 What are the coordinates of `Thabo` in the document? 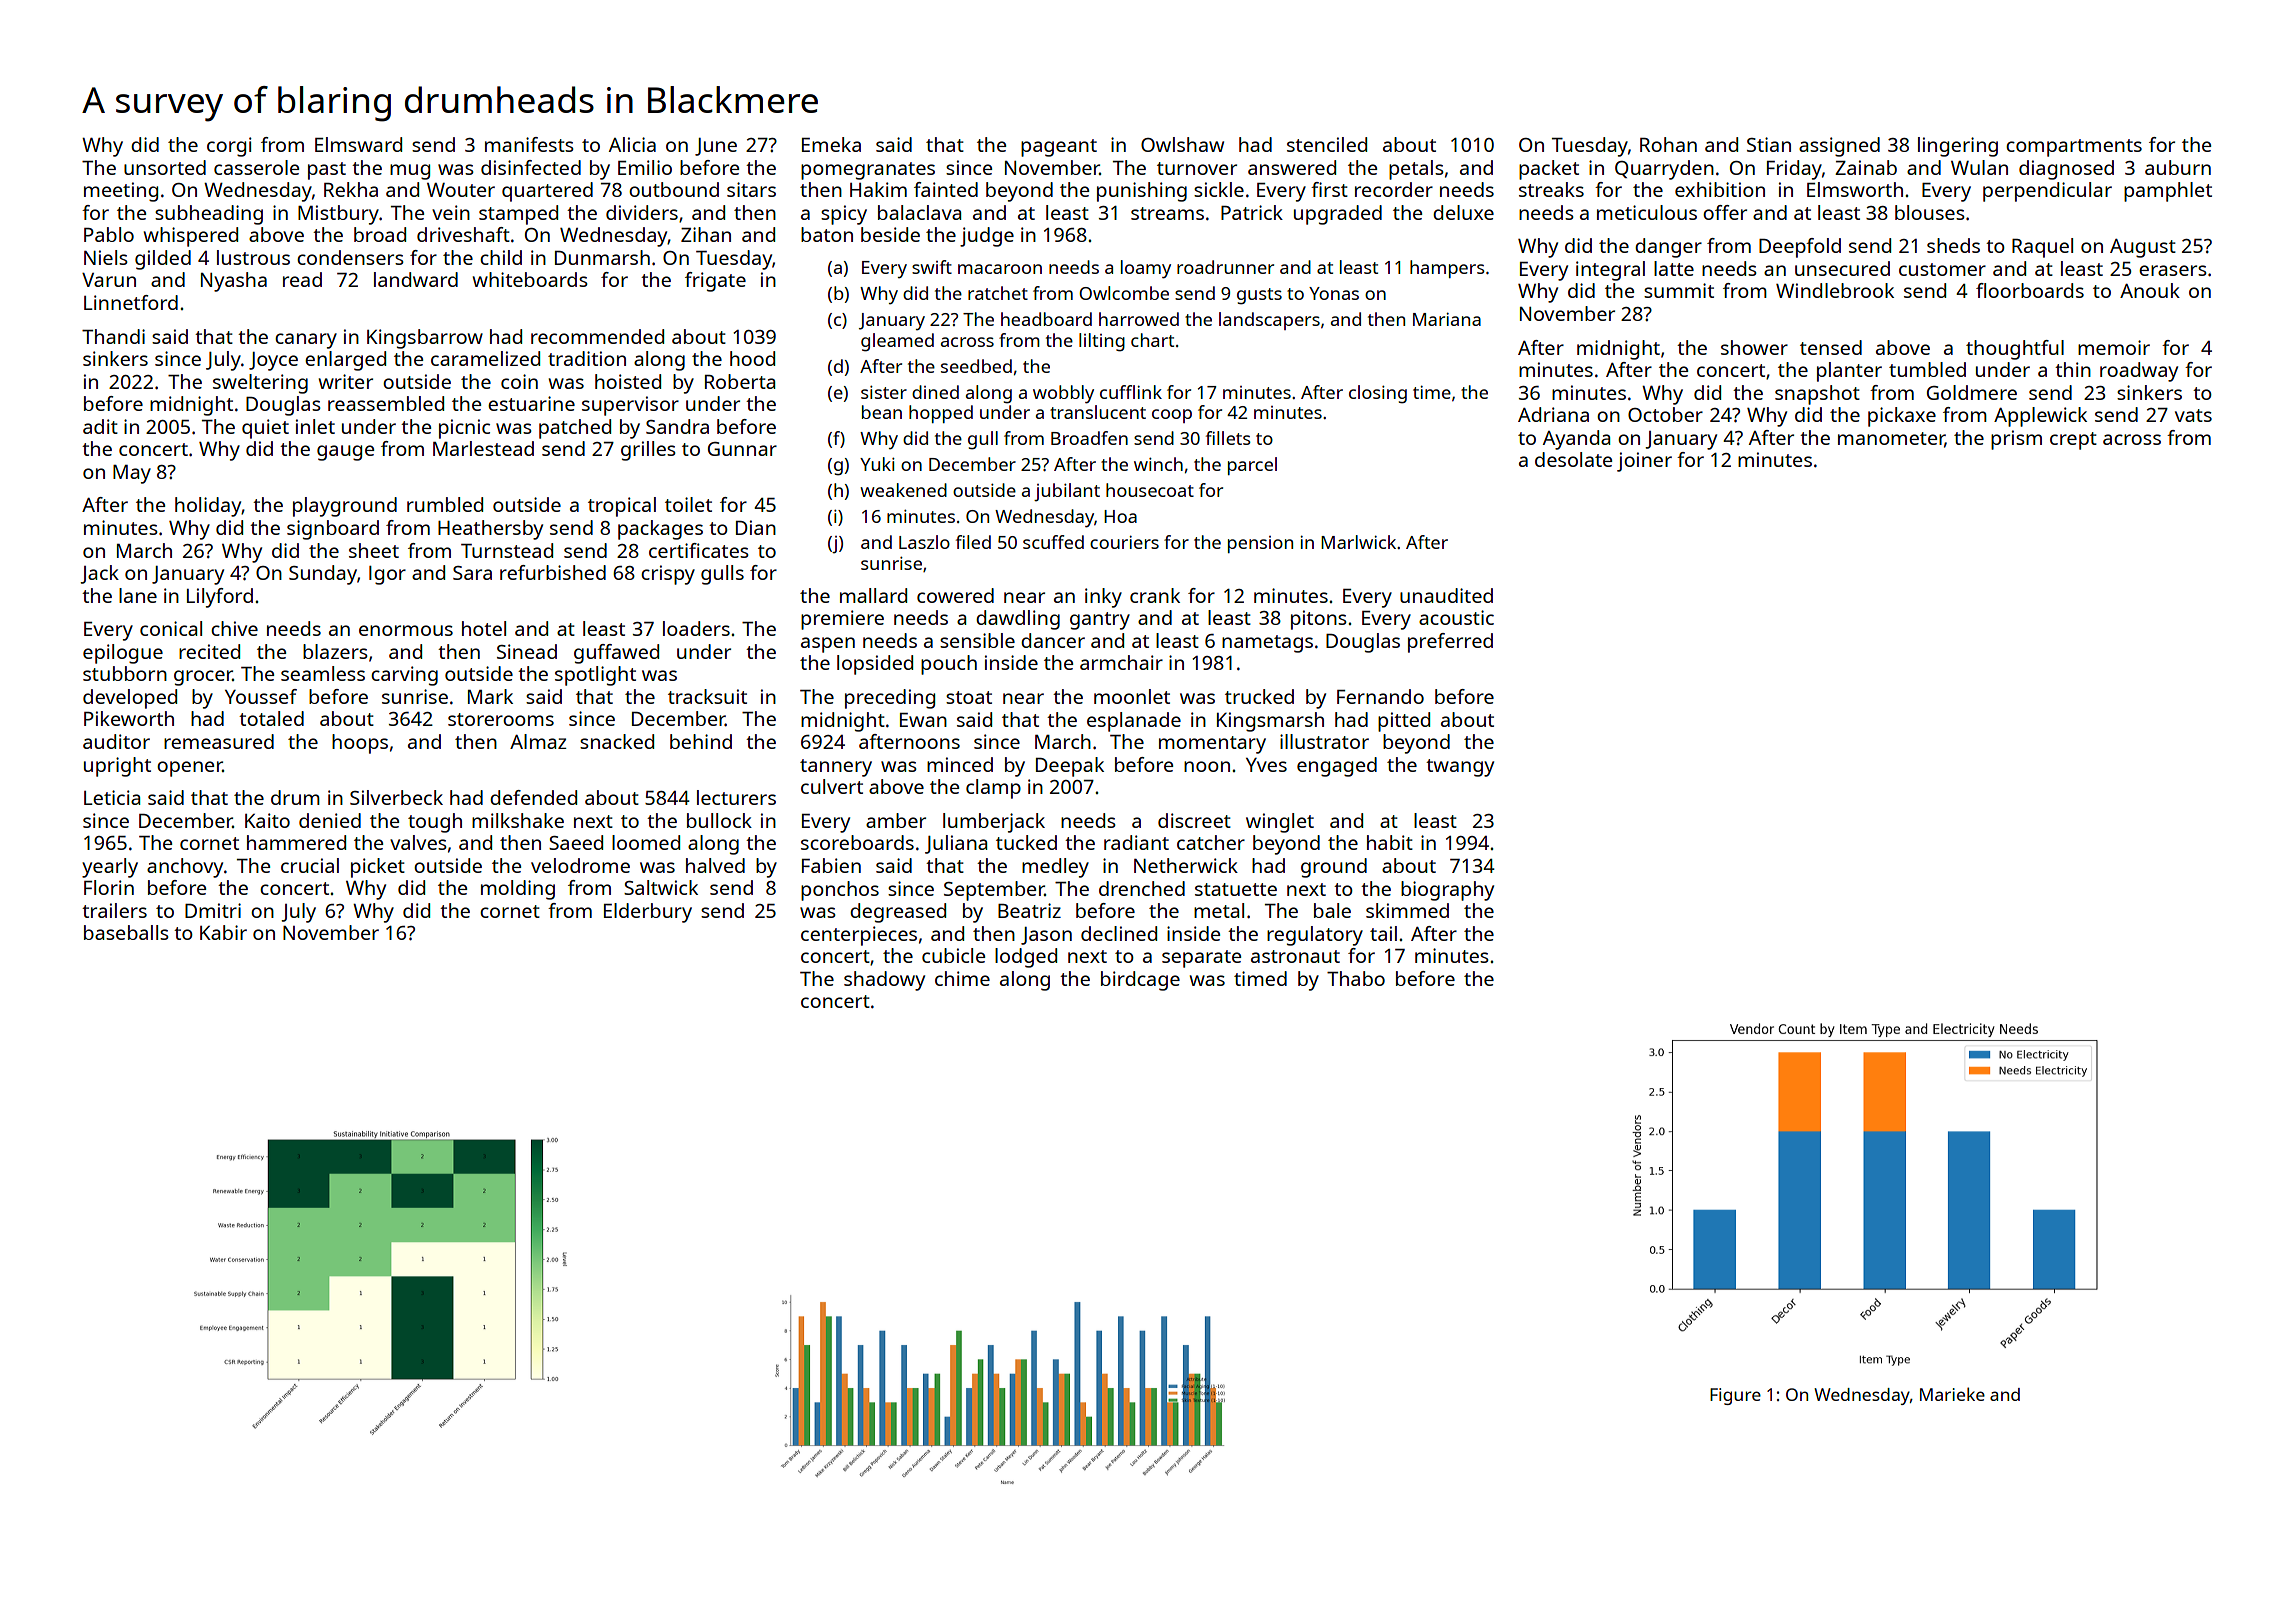 It's located at (1356, 978).
